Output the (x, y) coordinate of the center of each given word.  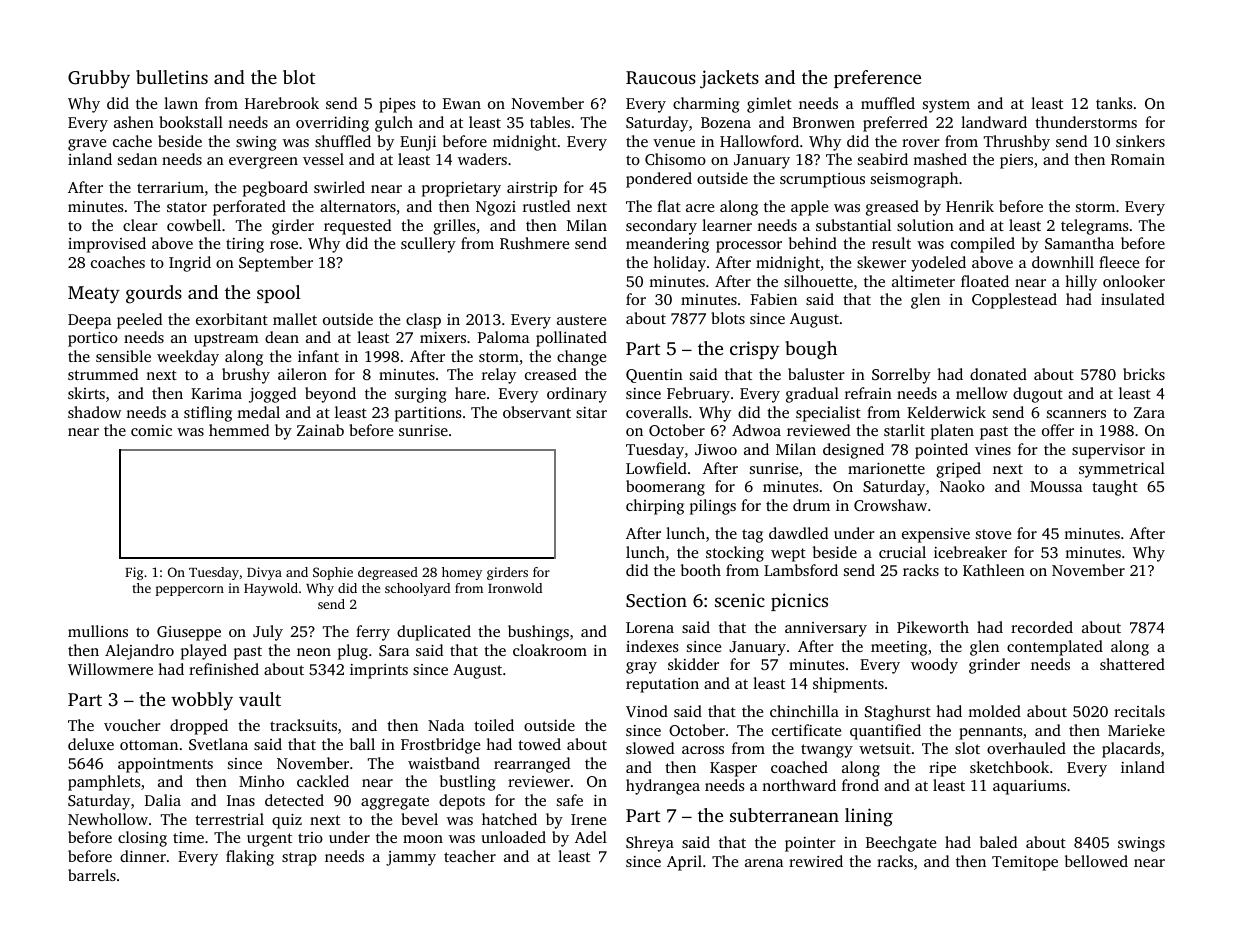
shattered (1132, 664)
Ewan (462, 103)
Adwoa (756, 430)
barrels (92, 875)
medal (258, 412)
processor (749, 247)
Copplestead (1014, 301)
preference (877, 79)
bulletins (172, 77)
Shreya (650, 844)
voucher (132, 725)
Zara (1149, 412)
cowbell (194, 225)
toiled (494, 725)
